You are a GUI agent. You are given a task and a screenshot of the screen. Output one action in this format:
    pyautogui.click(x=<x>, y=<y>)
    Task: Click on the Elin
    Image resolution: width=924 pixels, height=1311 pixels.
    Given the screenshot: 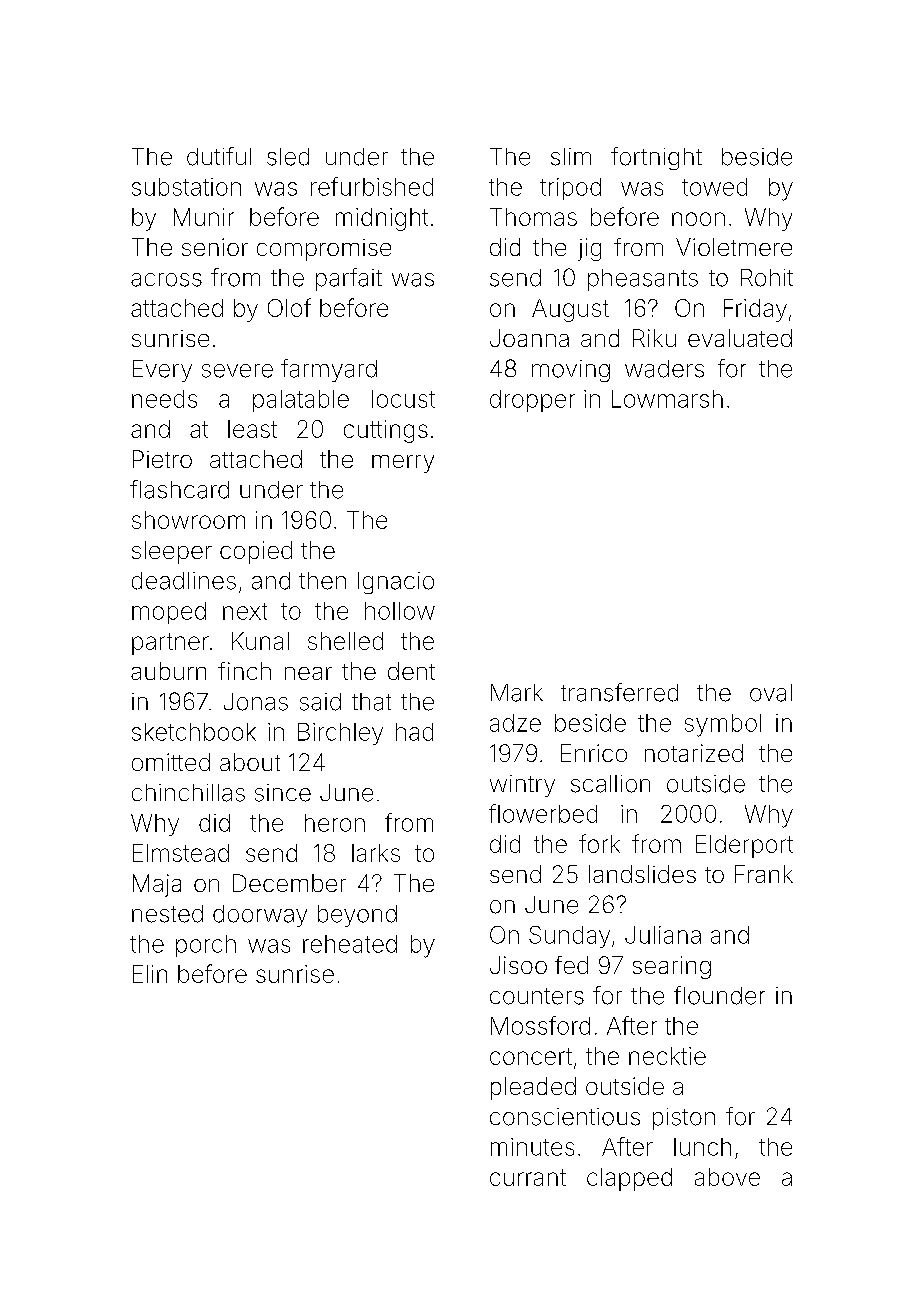 What is the action you would take?
    pyautogui.click(x=150, y=974)
